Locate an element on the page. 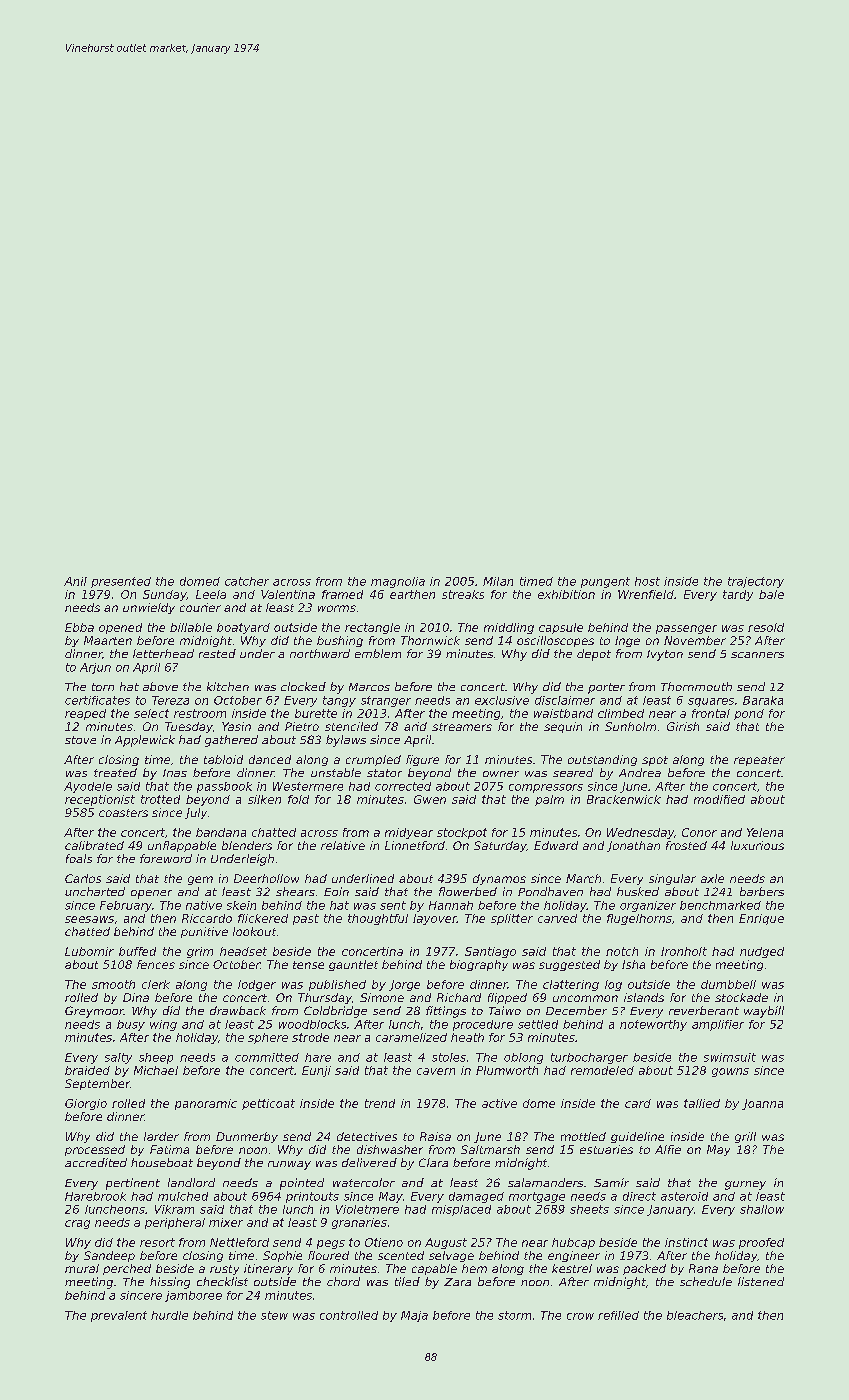 This image has height=1400, width=849. perched is located at coordinates (127, 1269).
